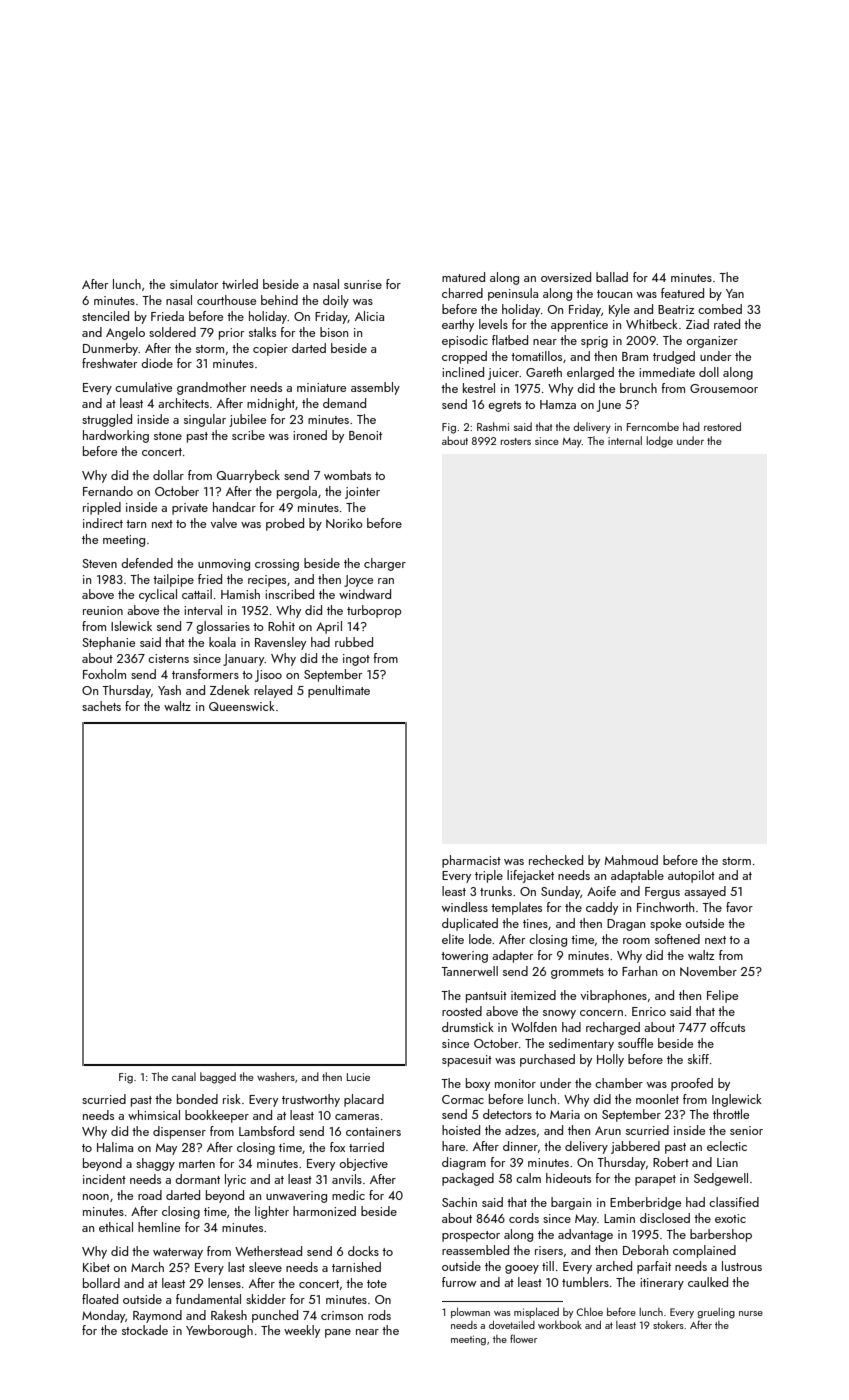 The width and height of the document is (849, 1400). Describe the element at coordinates (184, 1076) in the document. I see `canal` at that location.
